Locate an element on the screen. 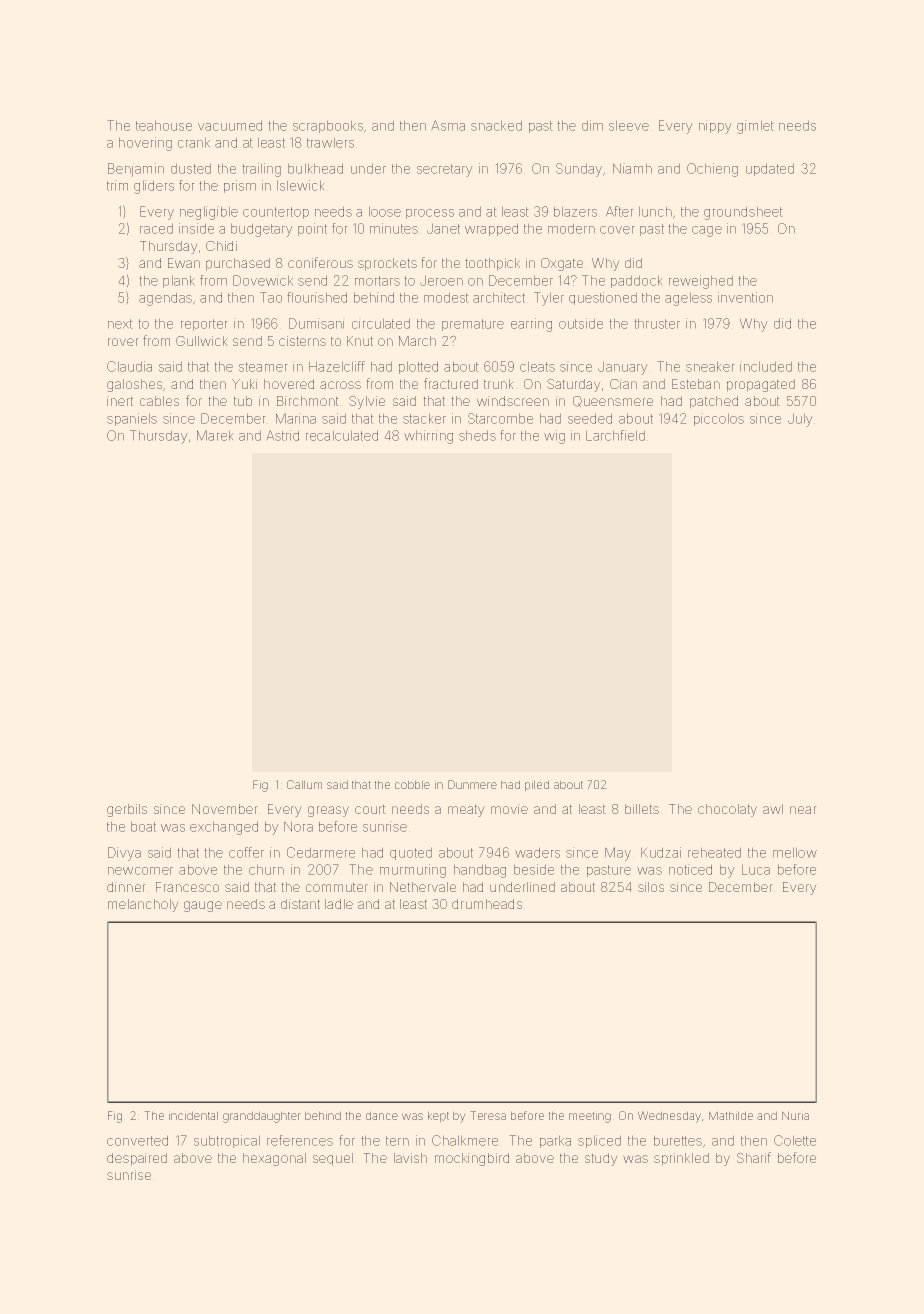 Image resolution: width=924 pixels, height=1314 pixels. Larchfield is located at coordinates (615, 435).
